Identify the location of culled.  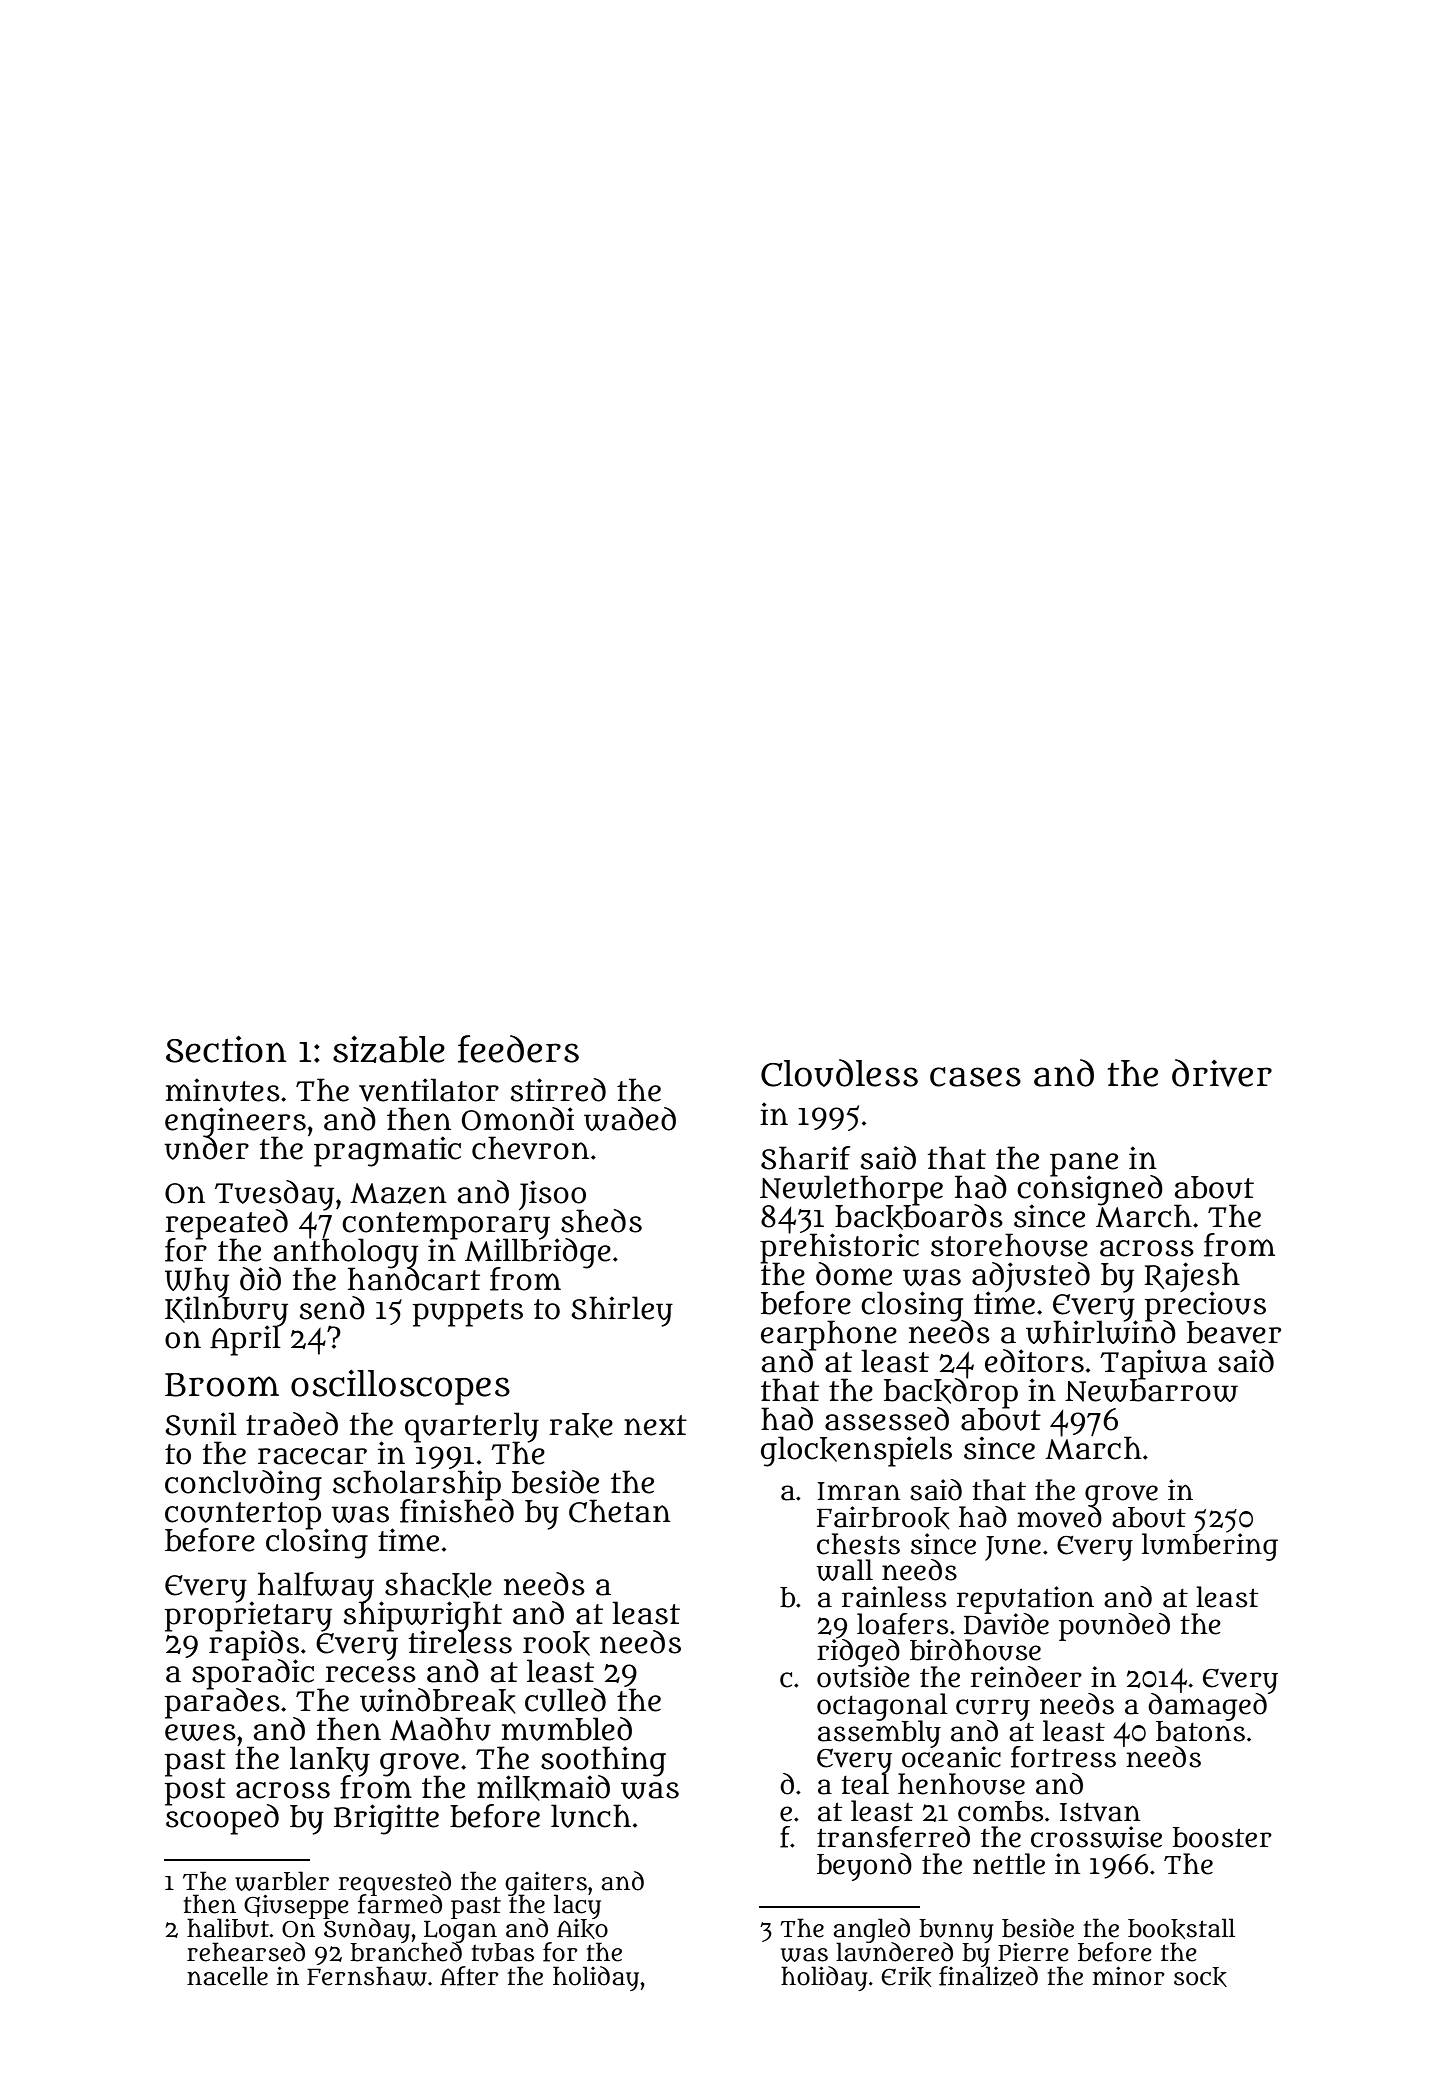
(565, 1700).
